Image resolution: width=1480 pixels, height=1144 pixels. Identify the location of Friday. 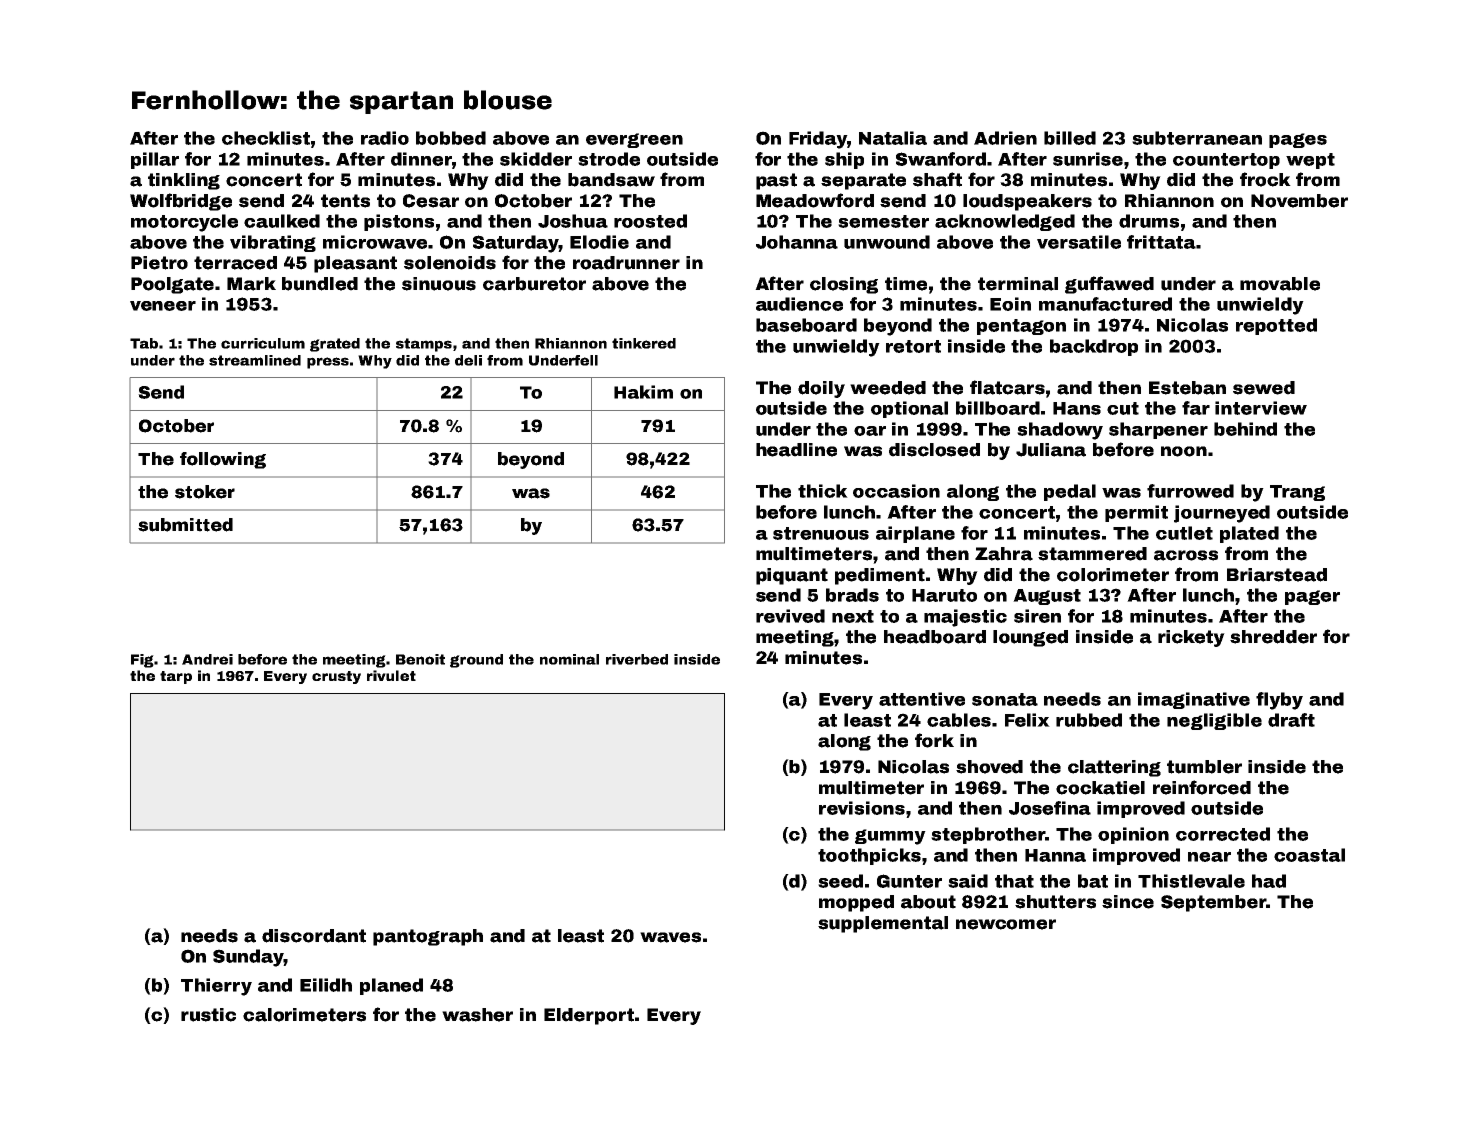
(818, 140).
